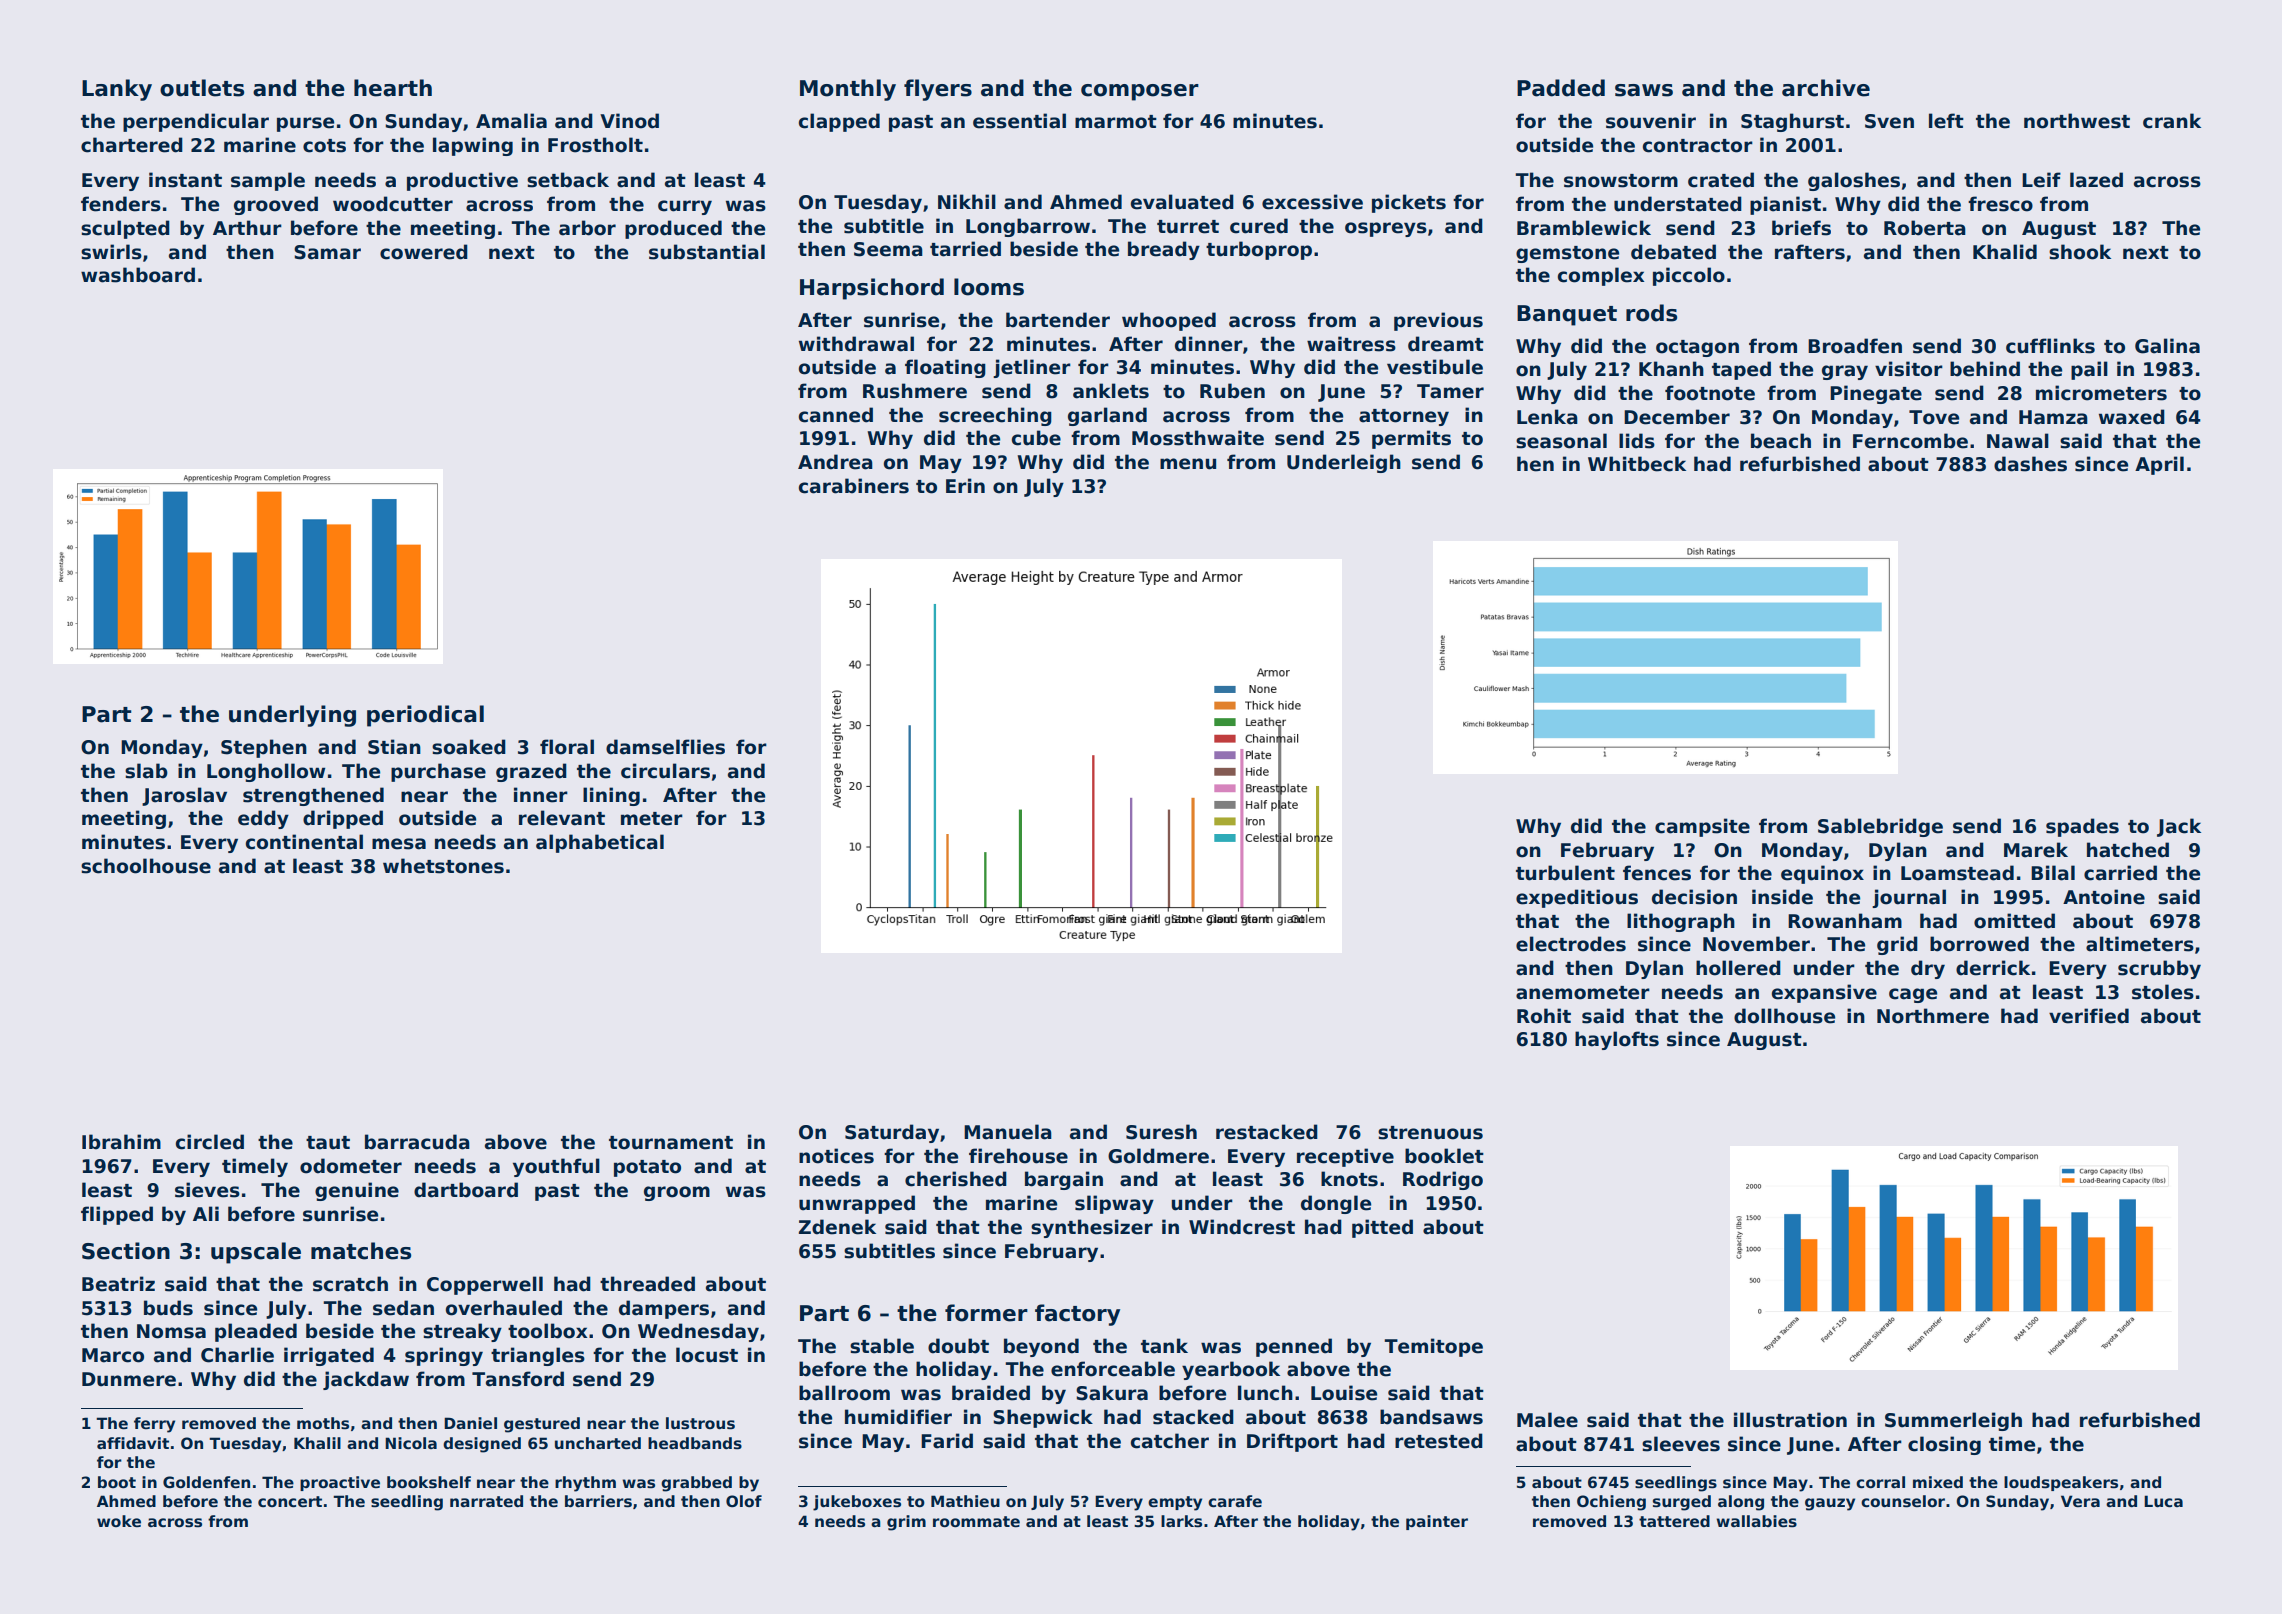 The width and height of the screenshot is (2282, 1614). Describe the element at coordinates (357, 1191) in the screenshot. I see `genuine` at that location.
